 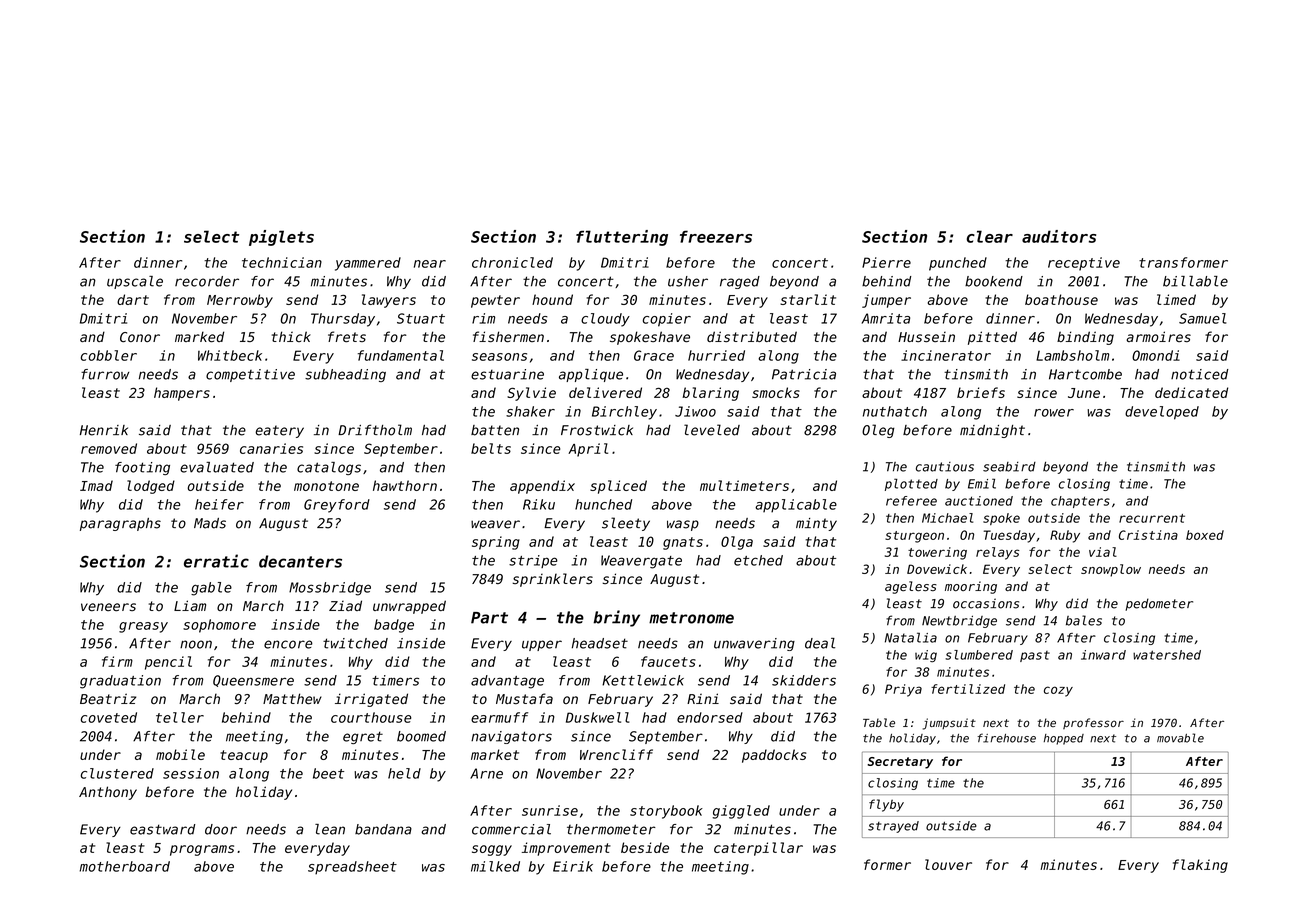 I want to click on Grace, so click(x=654, y=355).
